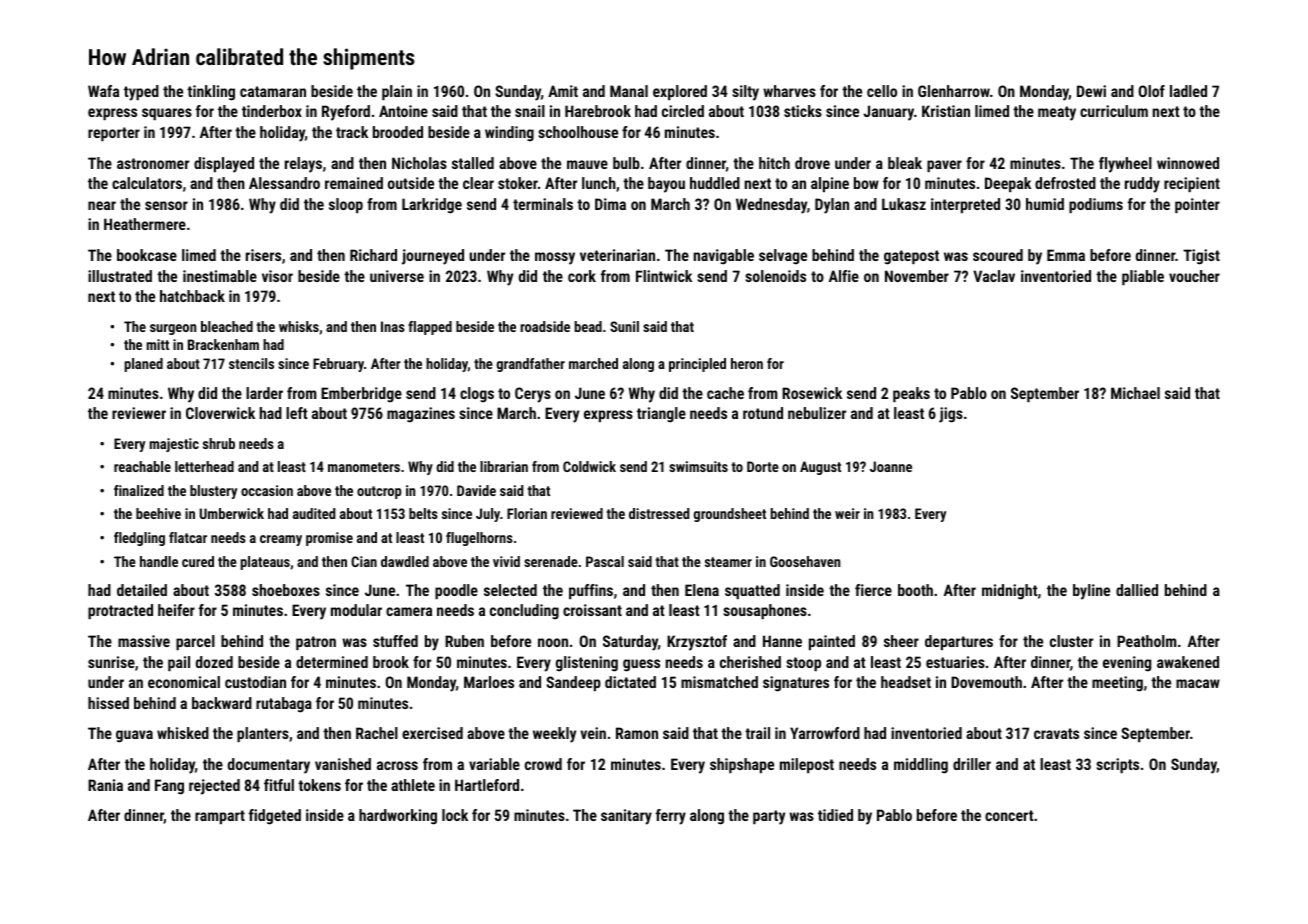 This image has width=1308, height=924. Describe the element at coordinates (847, 513) in the image. I see `weir` at that location.
